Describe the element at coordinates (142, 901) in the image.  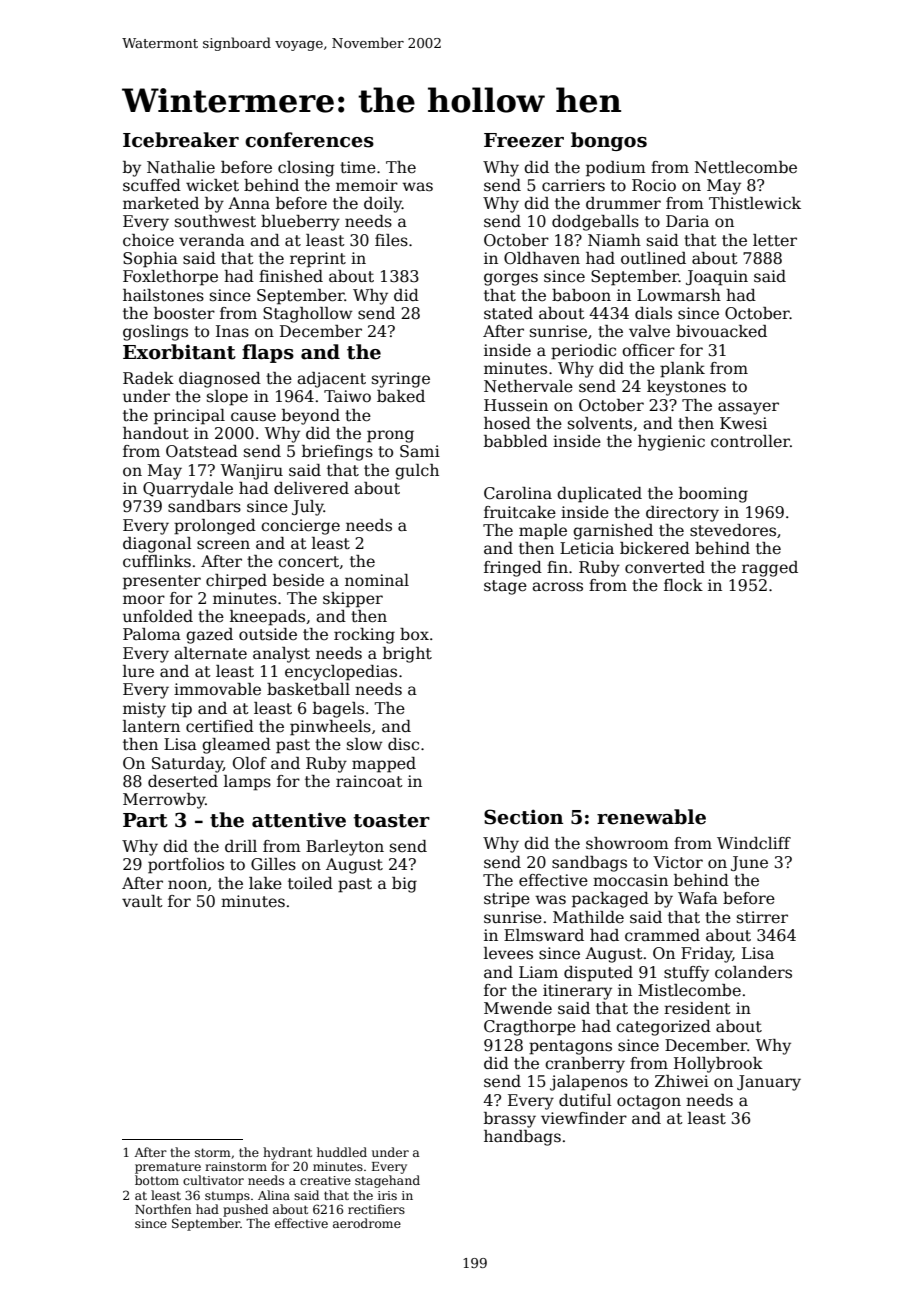
I see `vault` at that location.
